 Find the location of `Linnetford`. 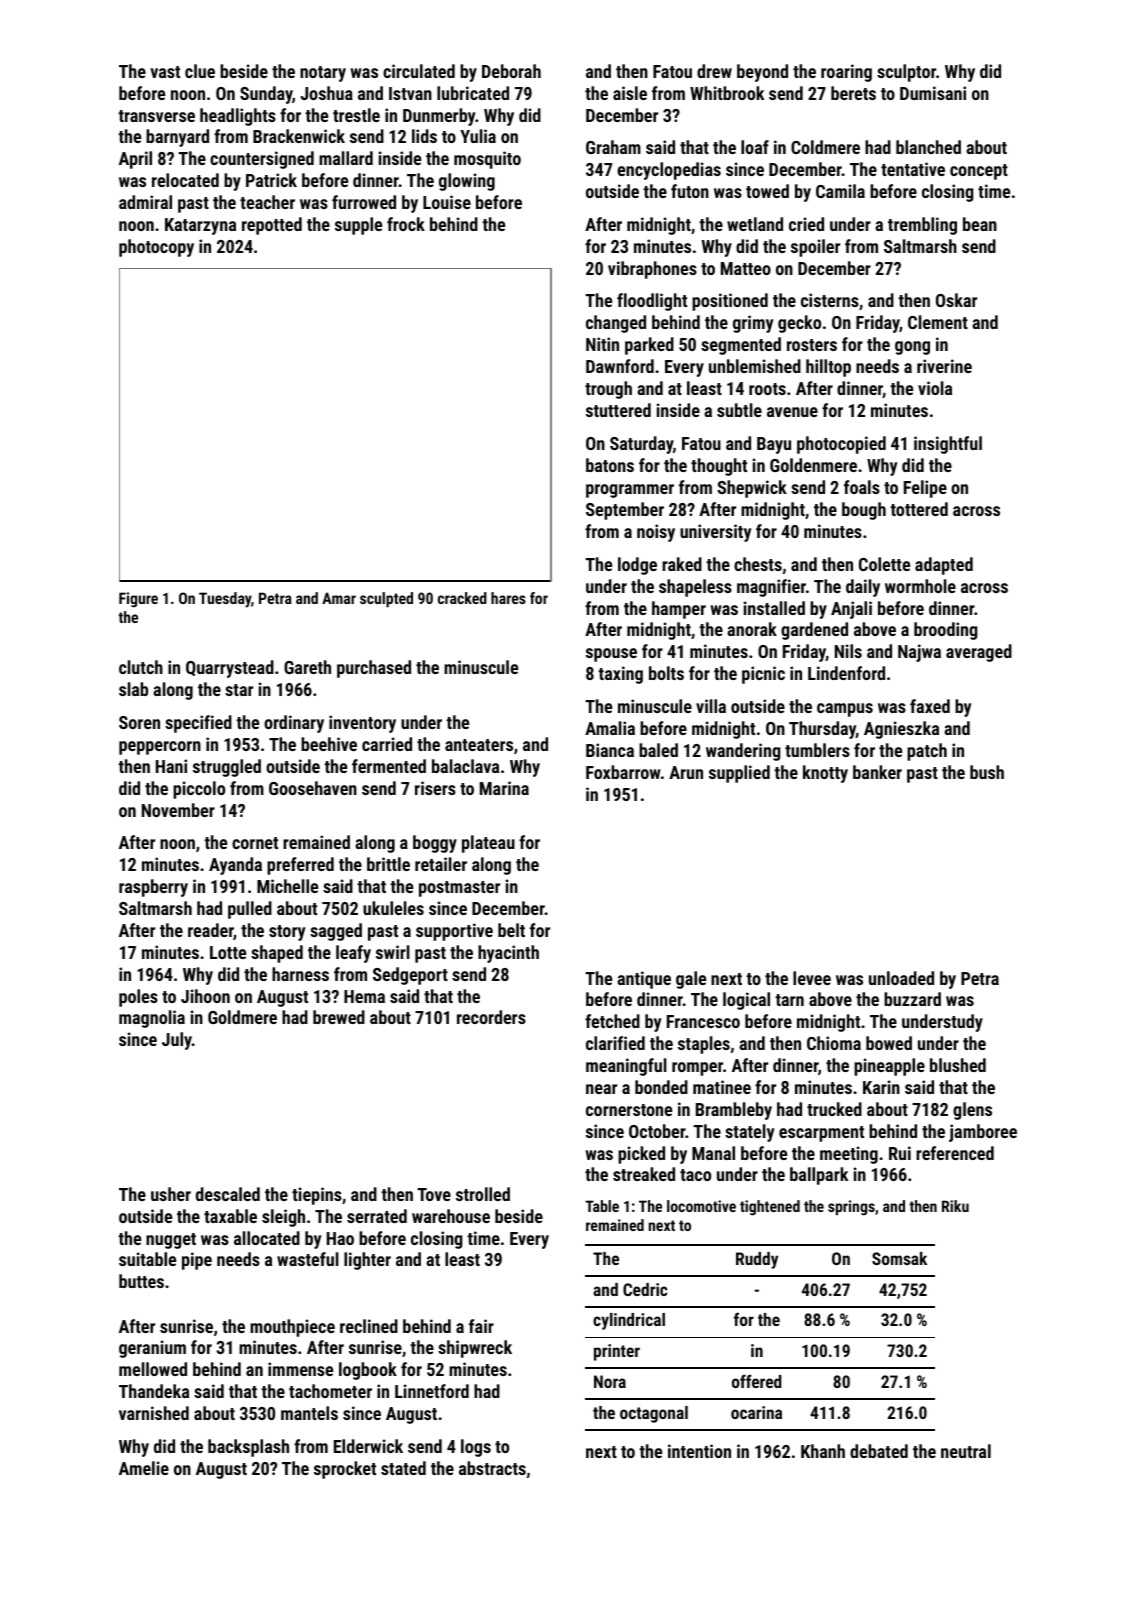

Linnetford is located at coordinates (432, 1391).
